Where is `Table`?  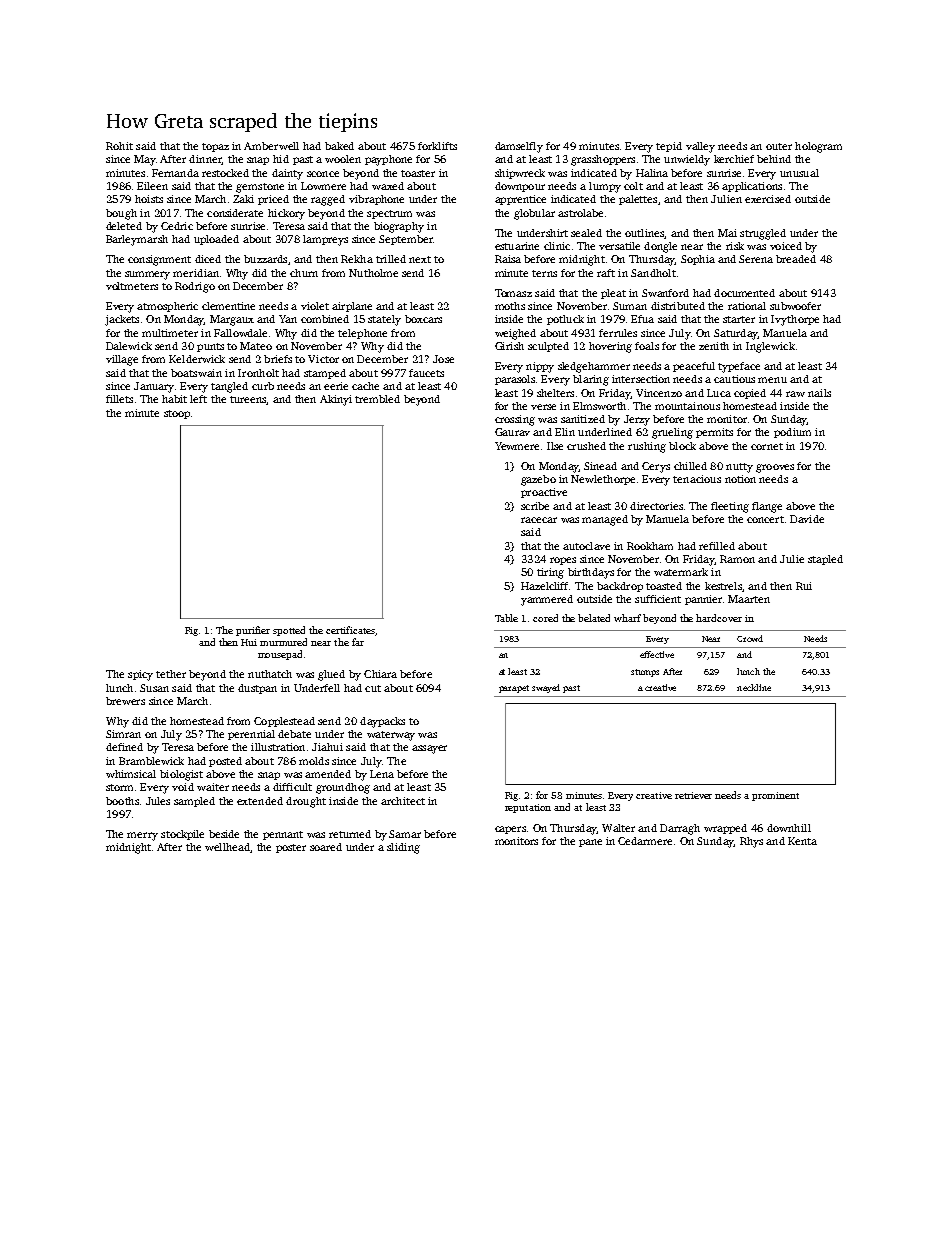
Table is located at coordinates (506, 618).
